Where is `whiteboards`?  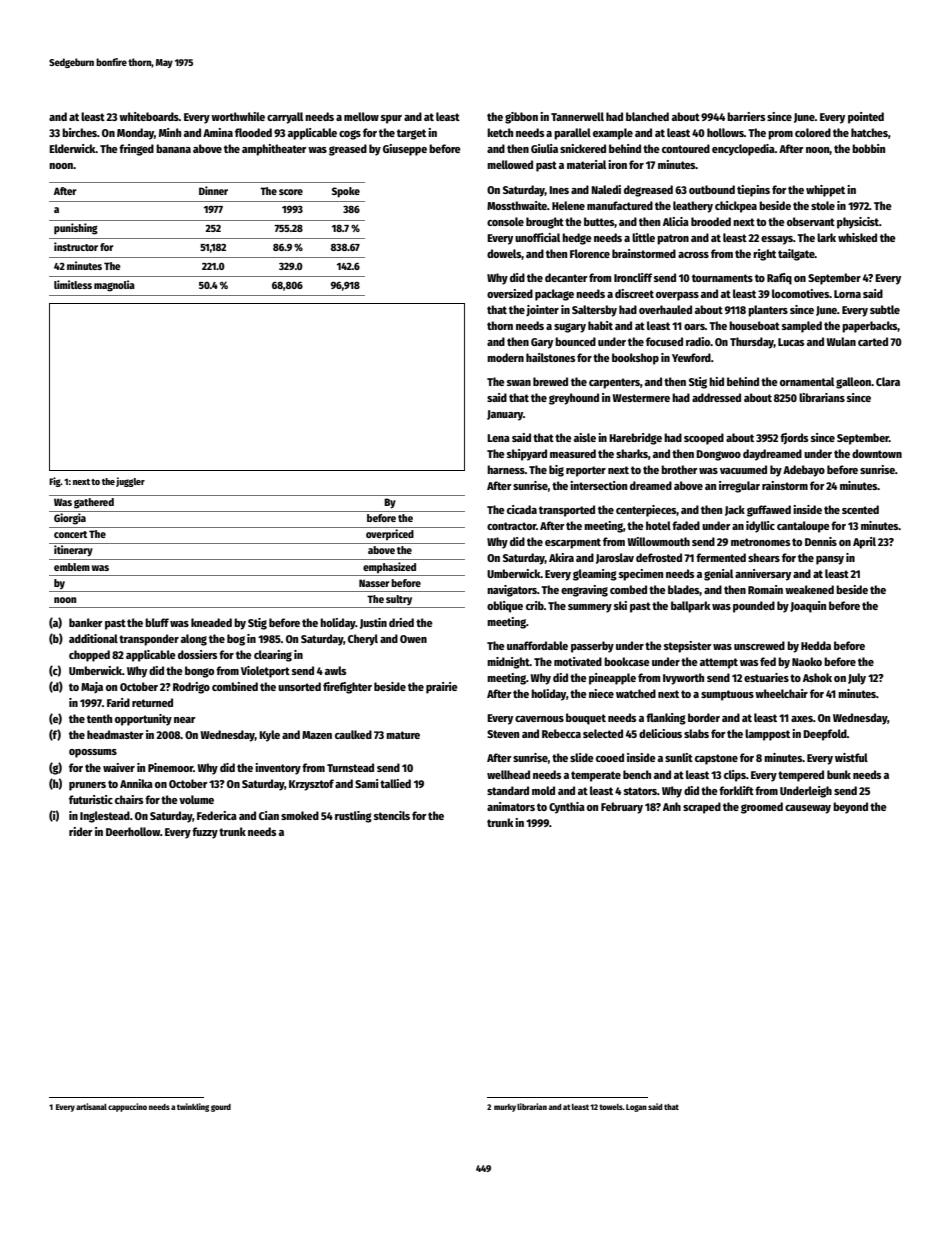
whiteboards is located at coordinates (149, 116).
